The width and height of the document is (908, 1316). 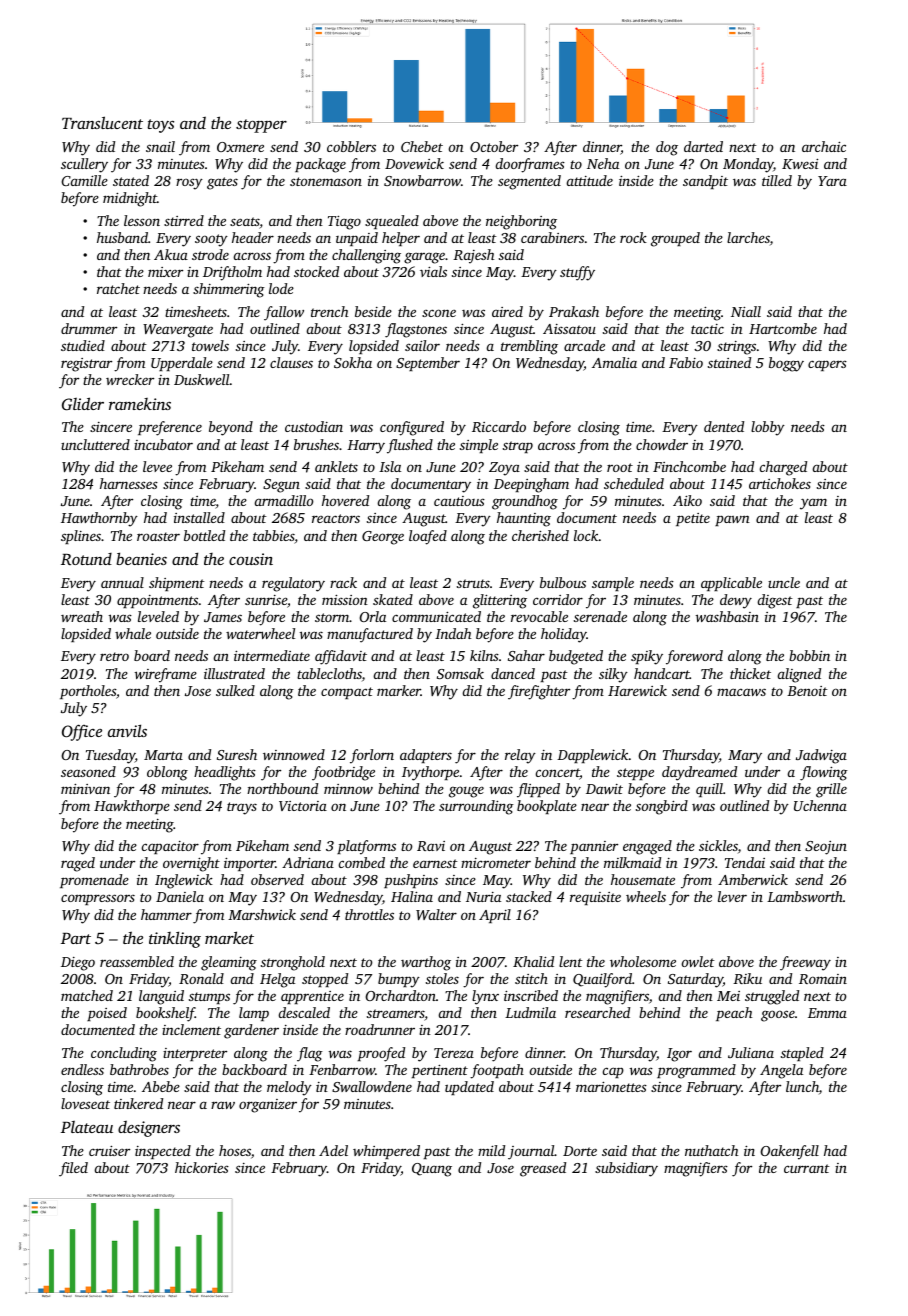 I want to click on rack, so click(x=343, y=582).
